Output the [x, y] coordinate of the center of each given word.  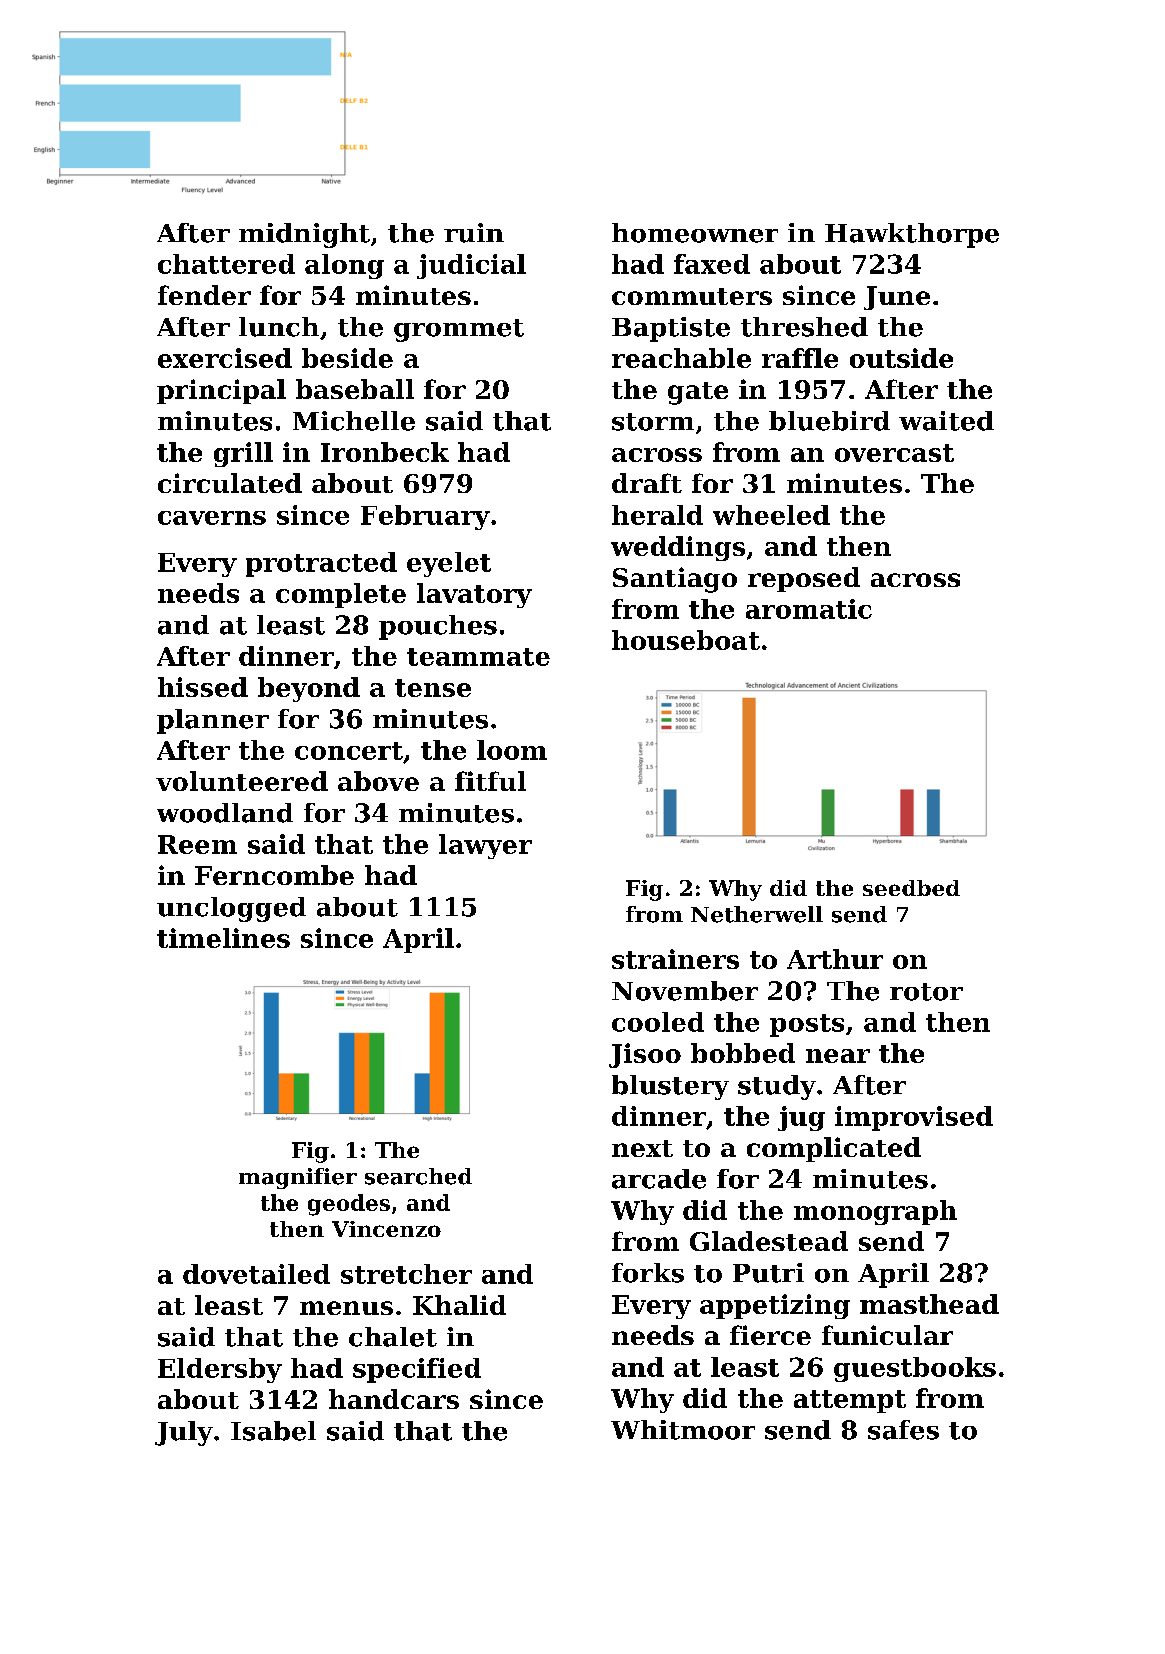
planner [213, 721]
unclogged [231, 909]
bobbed [743, 1053]
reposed [804, 579]
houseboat [686, 640]
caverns [212, 518]
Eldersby [220, 1370]
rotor [926, 992]
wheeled [771, 515]
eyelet [449, 564]
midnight [304, 235]
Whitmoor [683, 1430]
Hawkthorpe [912, 235]
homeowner [695, 233]
